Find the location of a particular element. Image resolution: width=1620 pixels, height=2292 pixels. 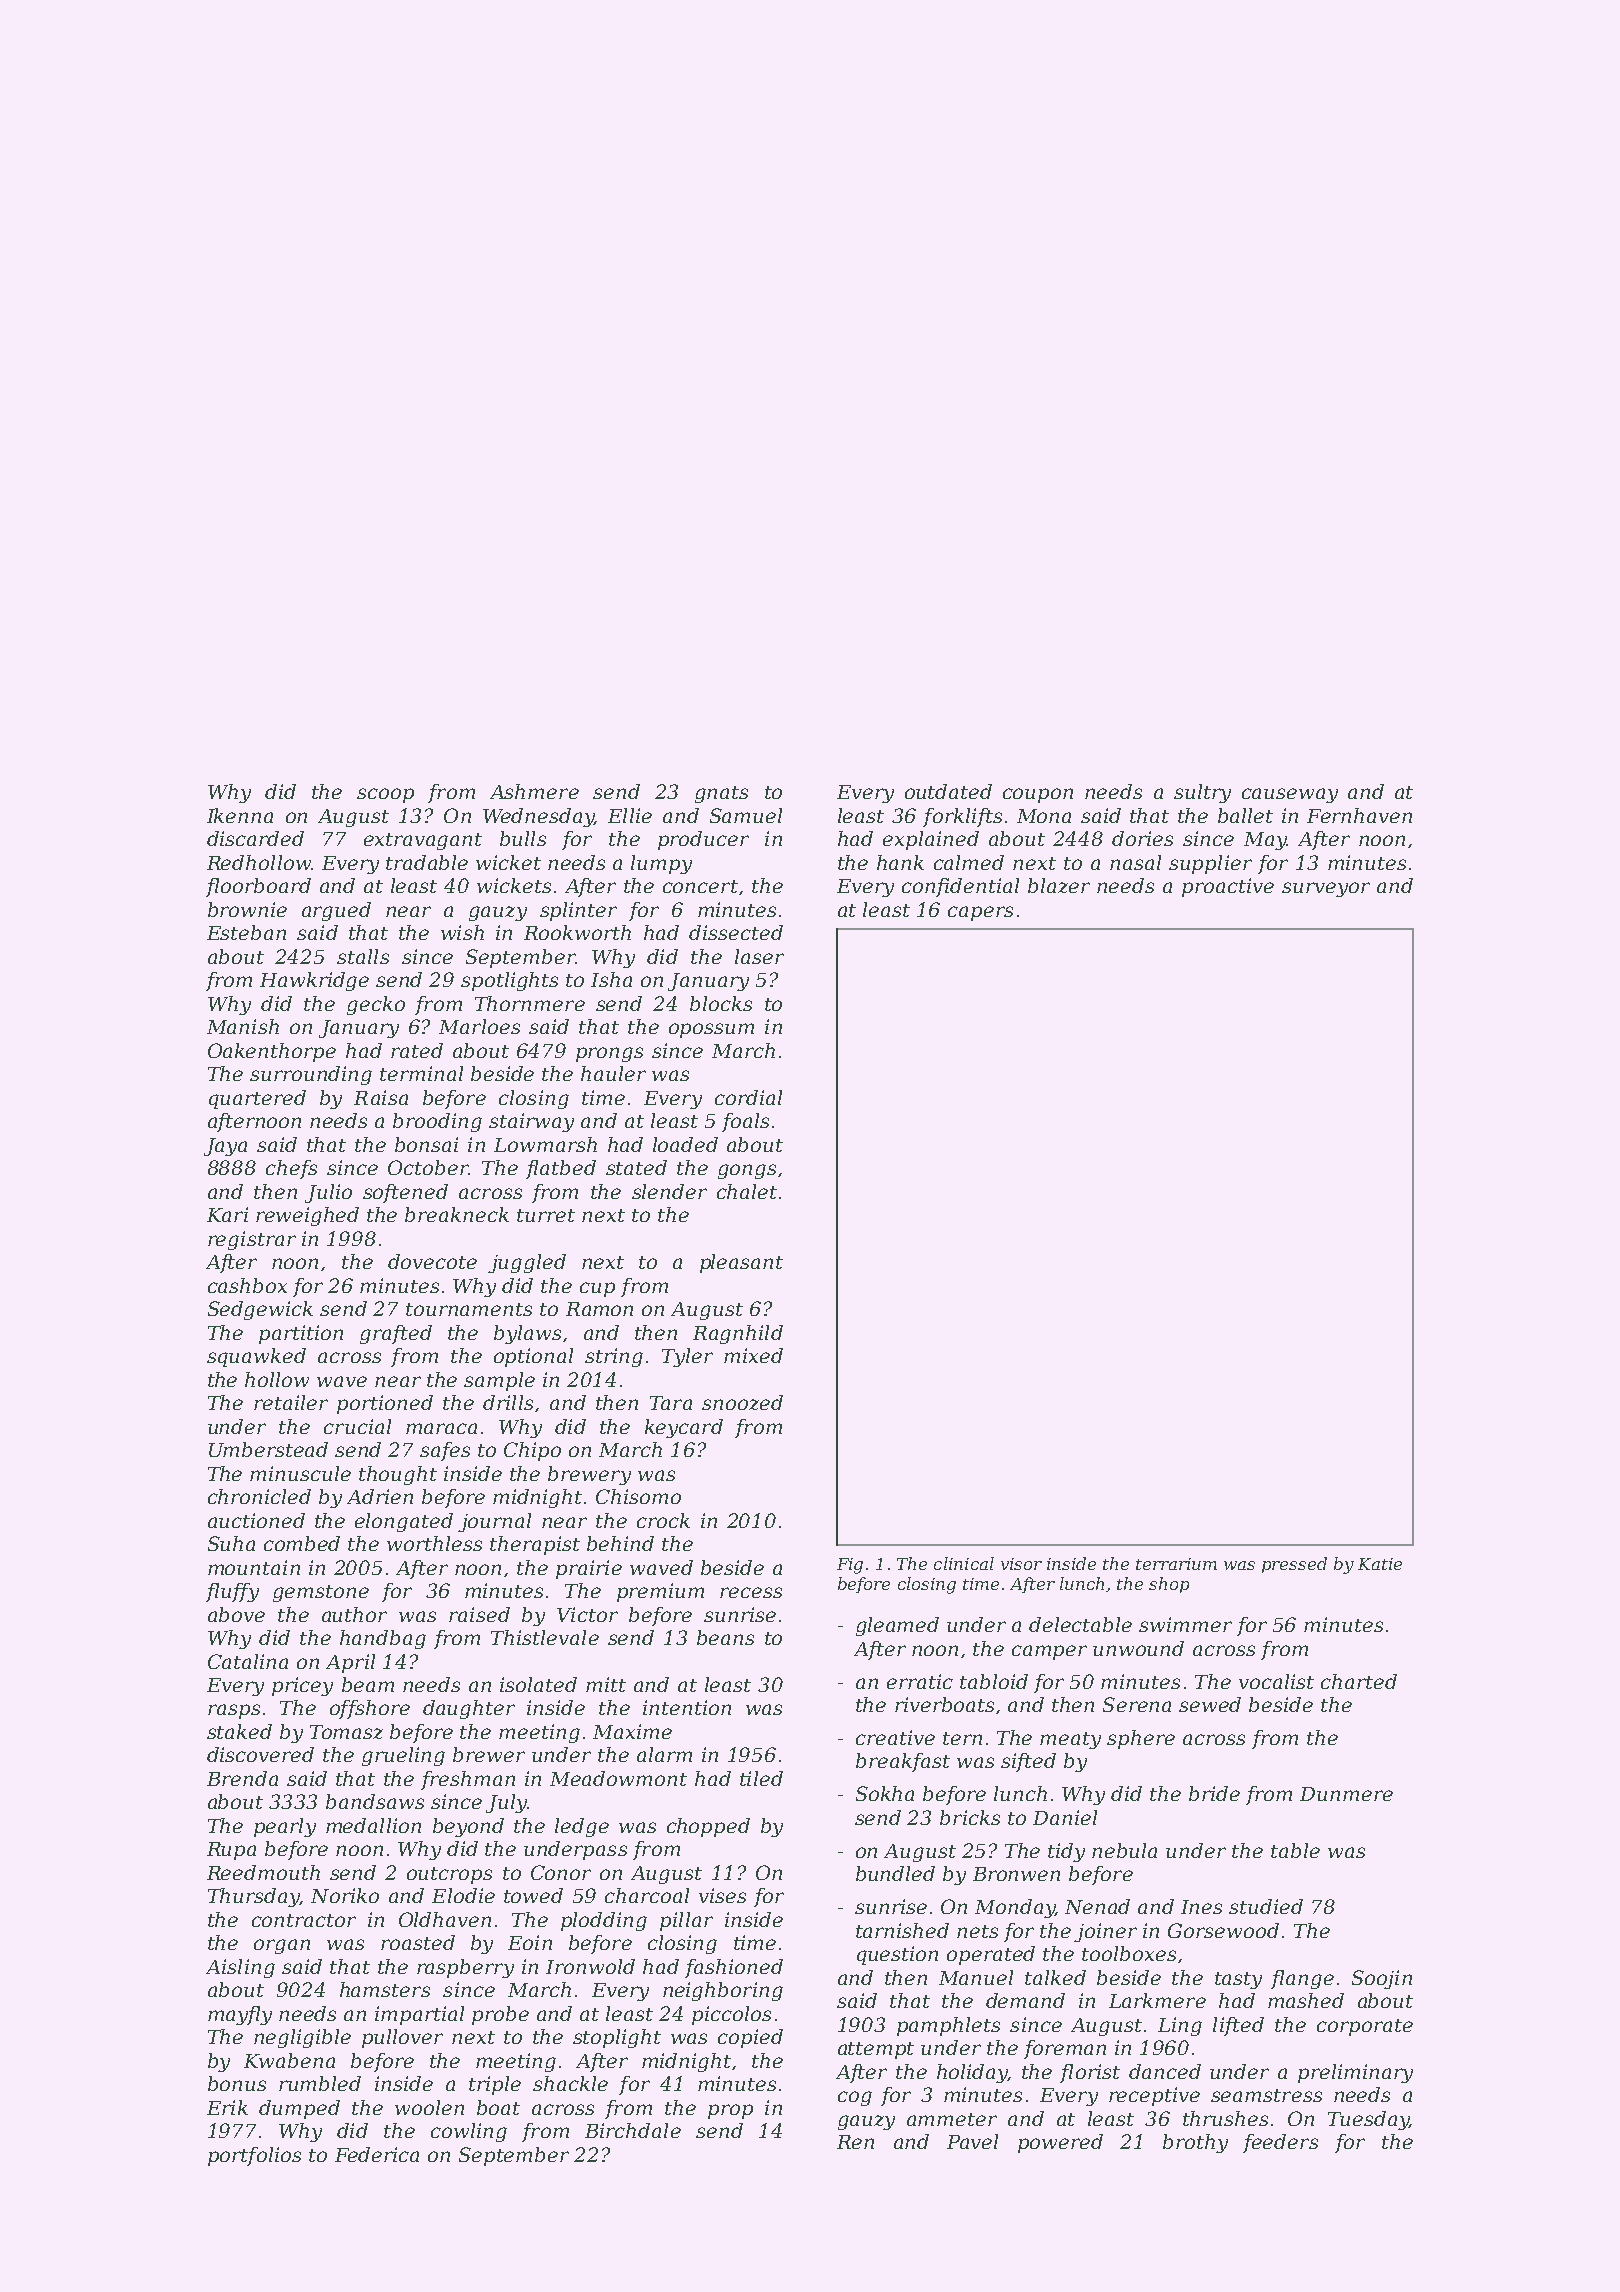

pleasant is located at coordinates (741, 1263).
